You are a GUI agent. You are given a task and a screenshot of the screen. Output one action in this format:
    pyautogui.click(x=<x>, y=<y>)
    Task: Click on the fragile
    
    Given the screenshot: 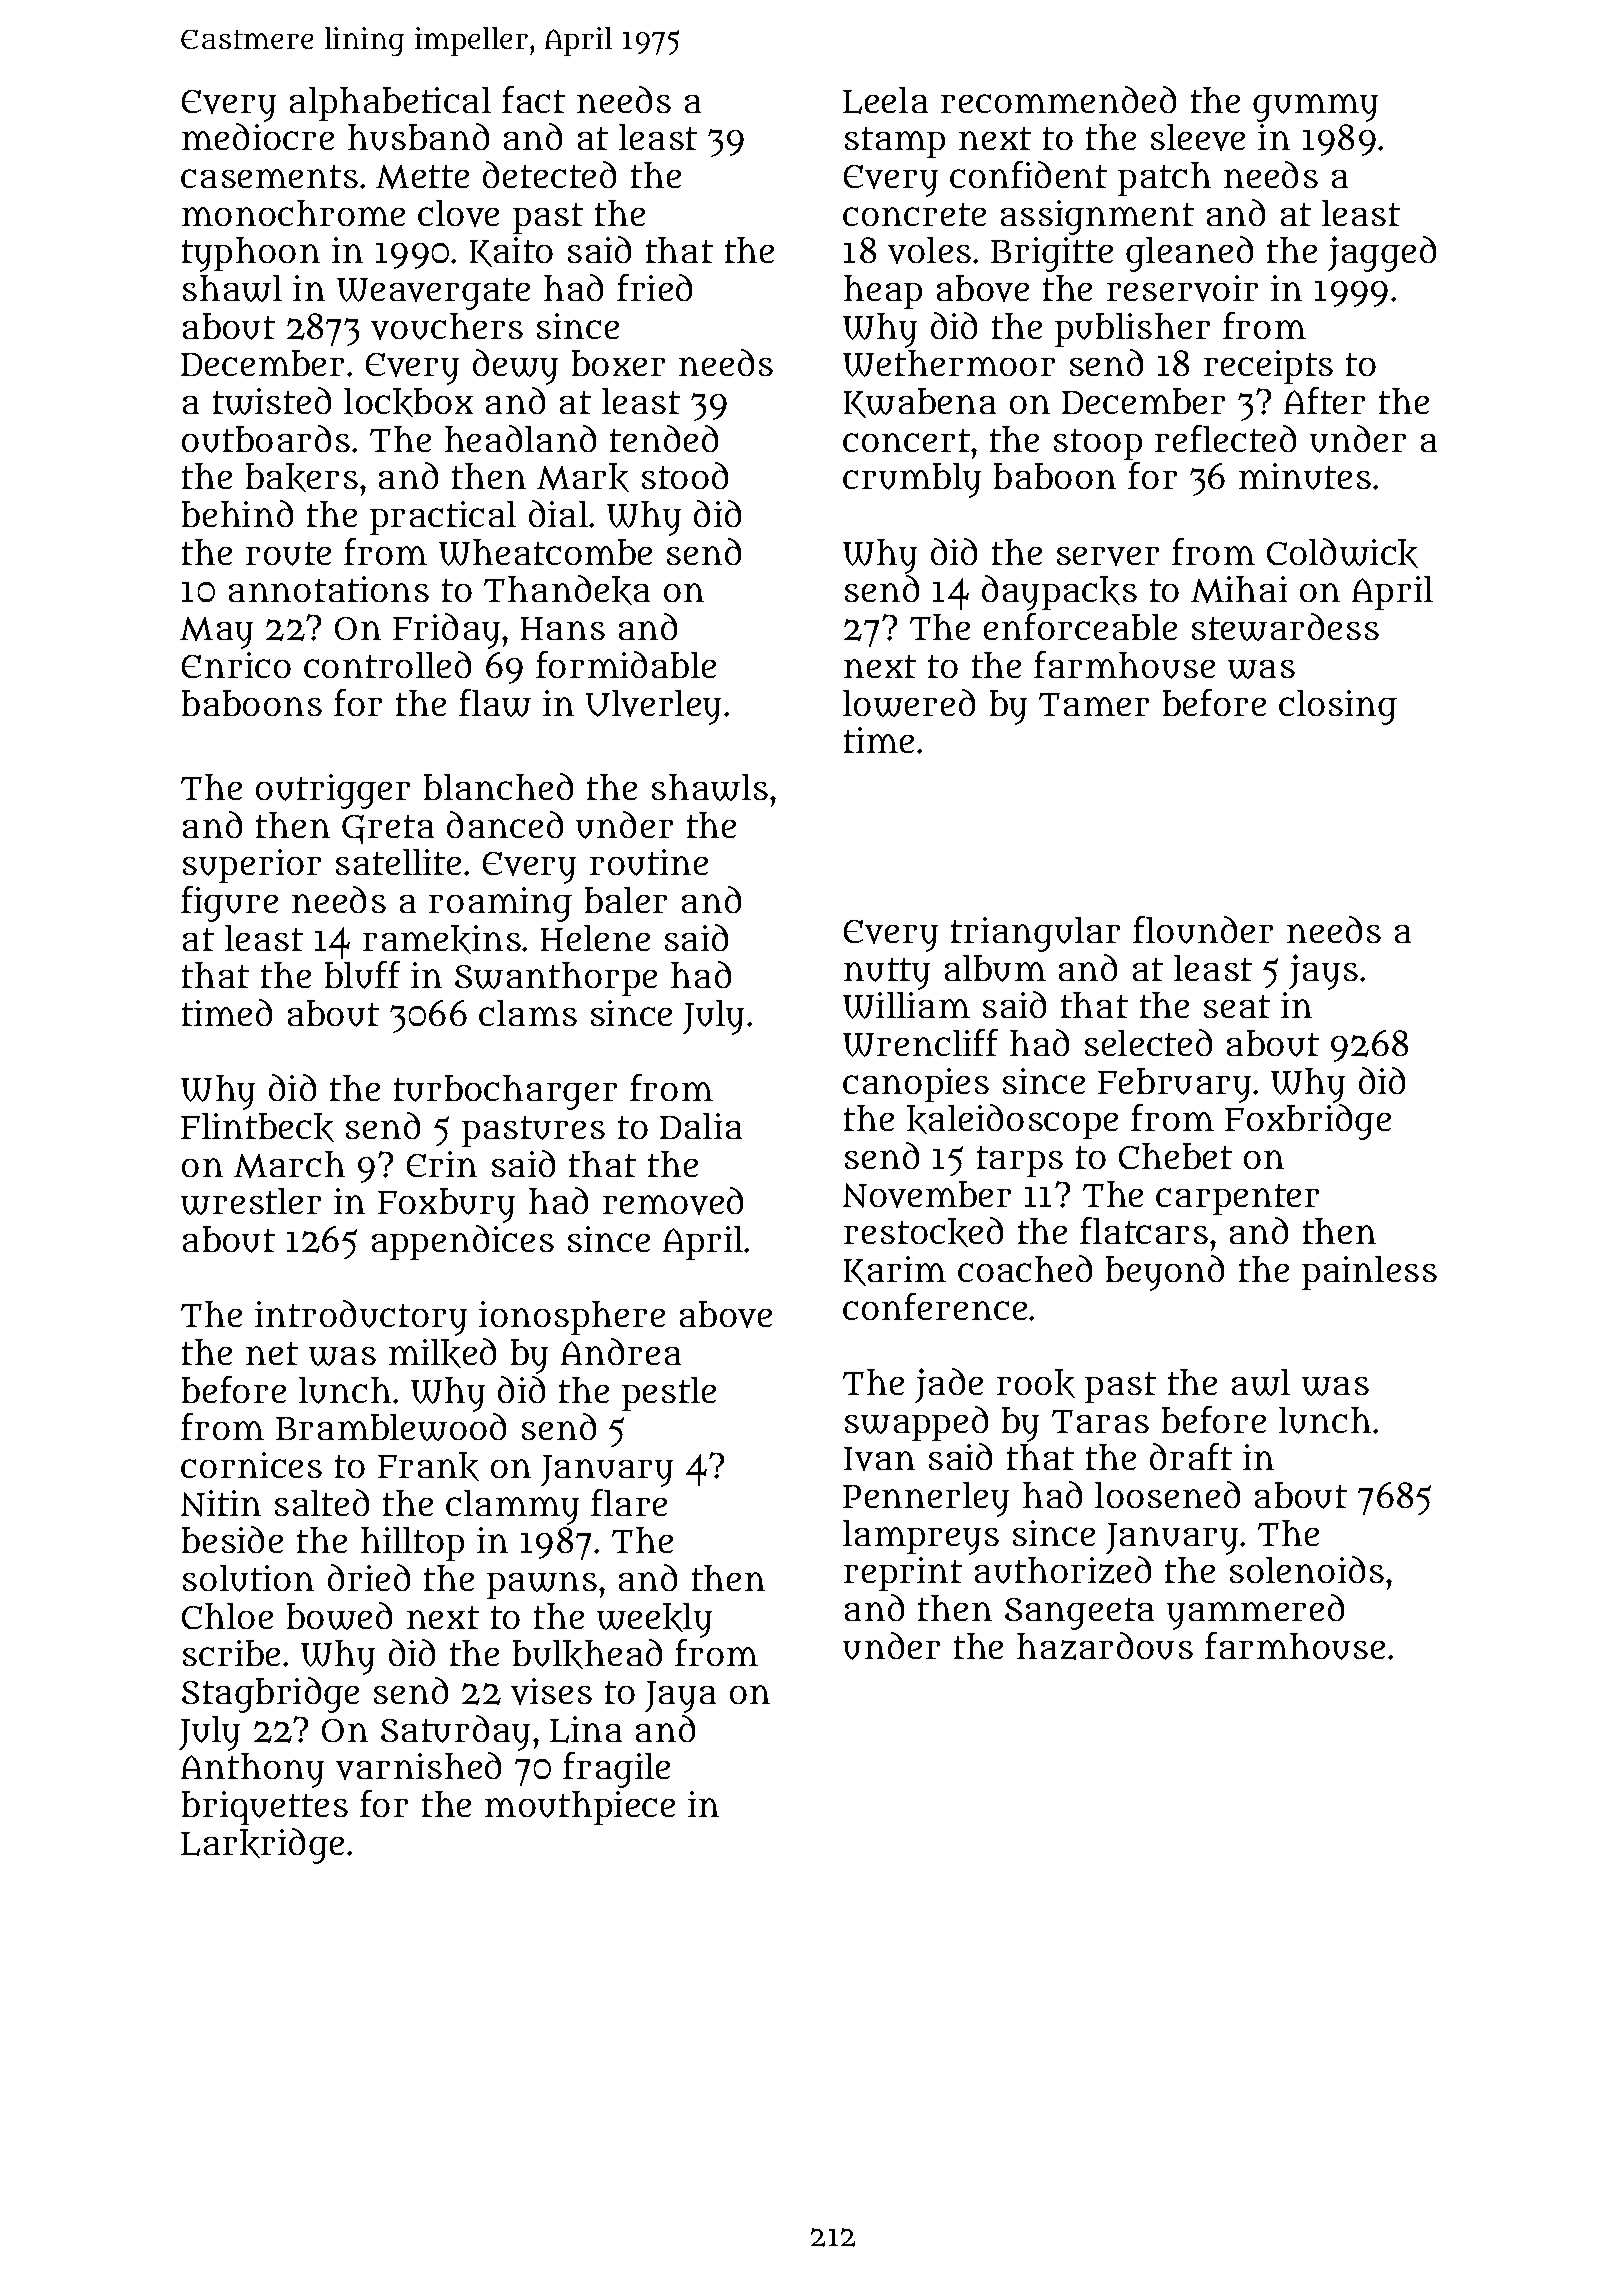 What is the action you would take?
    pyautogui.click(x=616, y=1770)
